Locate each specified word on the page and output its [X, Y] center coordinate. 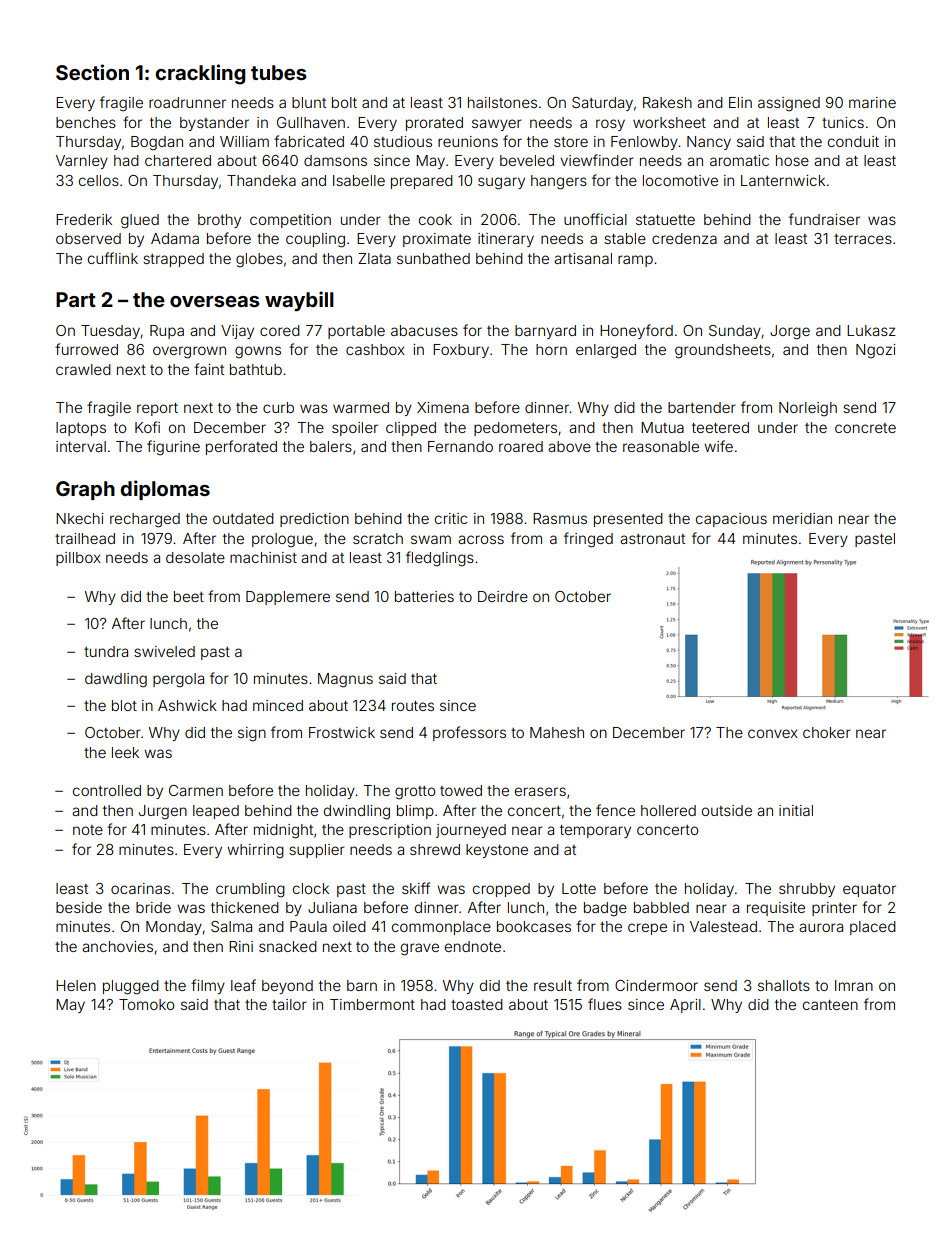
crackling [200, 74]
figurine [173, 448]
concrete [865, 428]
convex [773, 733]
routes [413, 706]
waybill [299, 301]
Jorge [790, 332]
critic [451, 518]
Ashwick [187, 705]
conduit [853, 141]
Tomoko [146, 1004]
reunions [468, 141]
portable [356, 332]
